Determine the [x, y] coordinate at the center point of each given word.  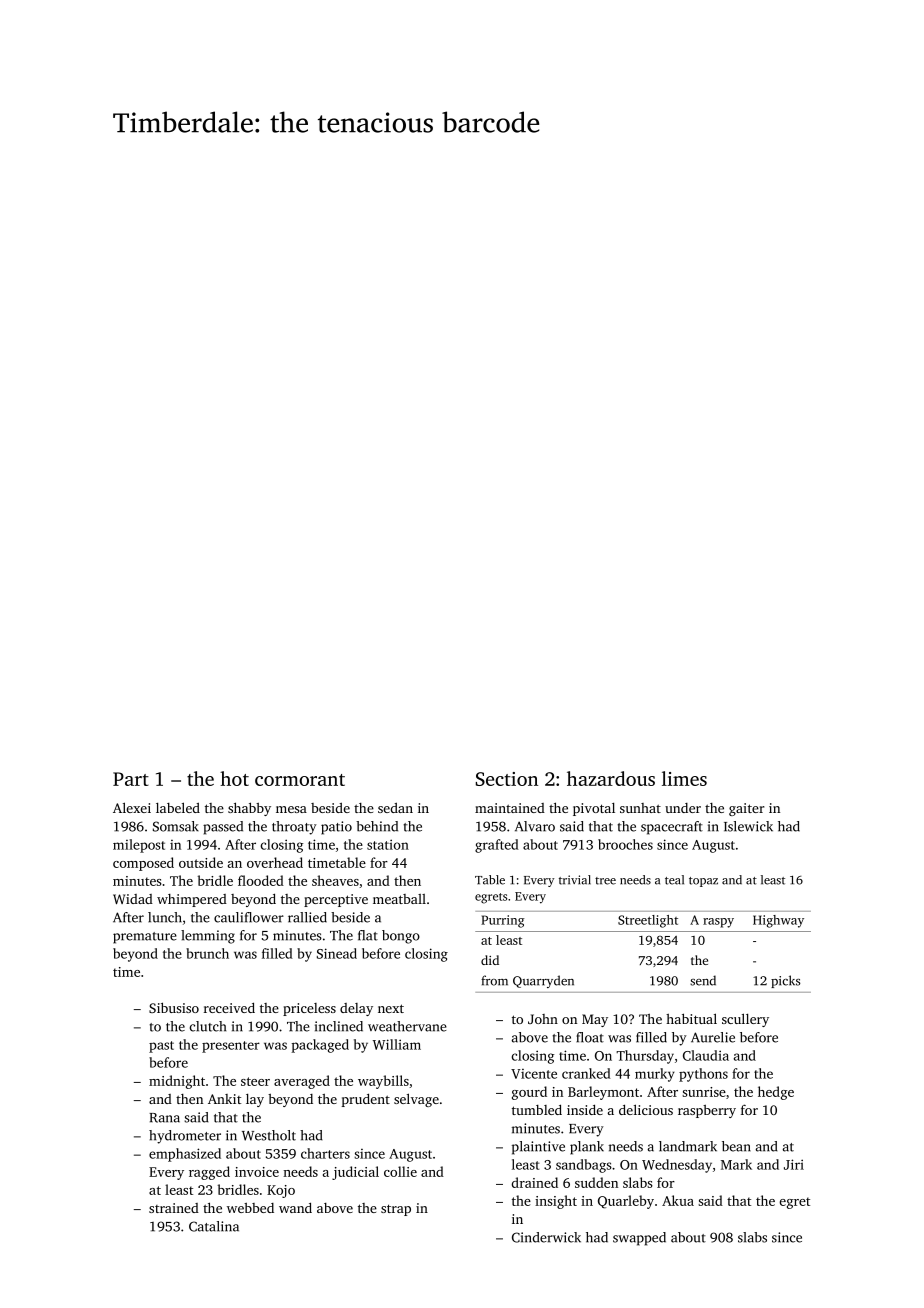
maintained [510, 808]
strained [174, 1208]
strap [396, 1210]
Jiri [794, 1164]
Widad [133, 899]
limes [684, 778]
